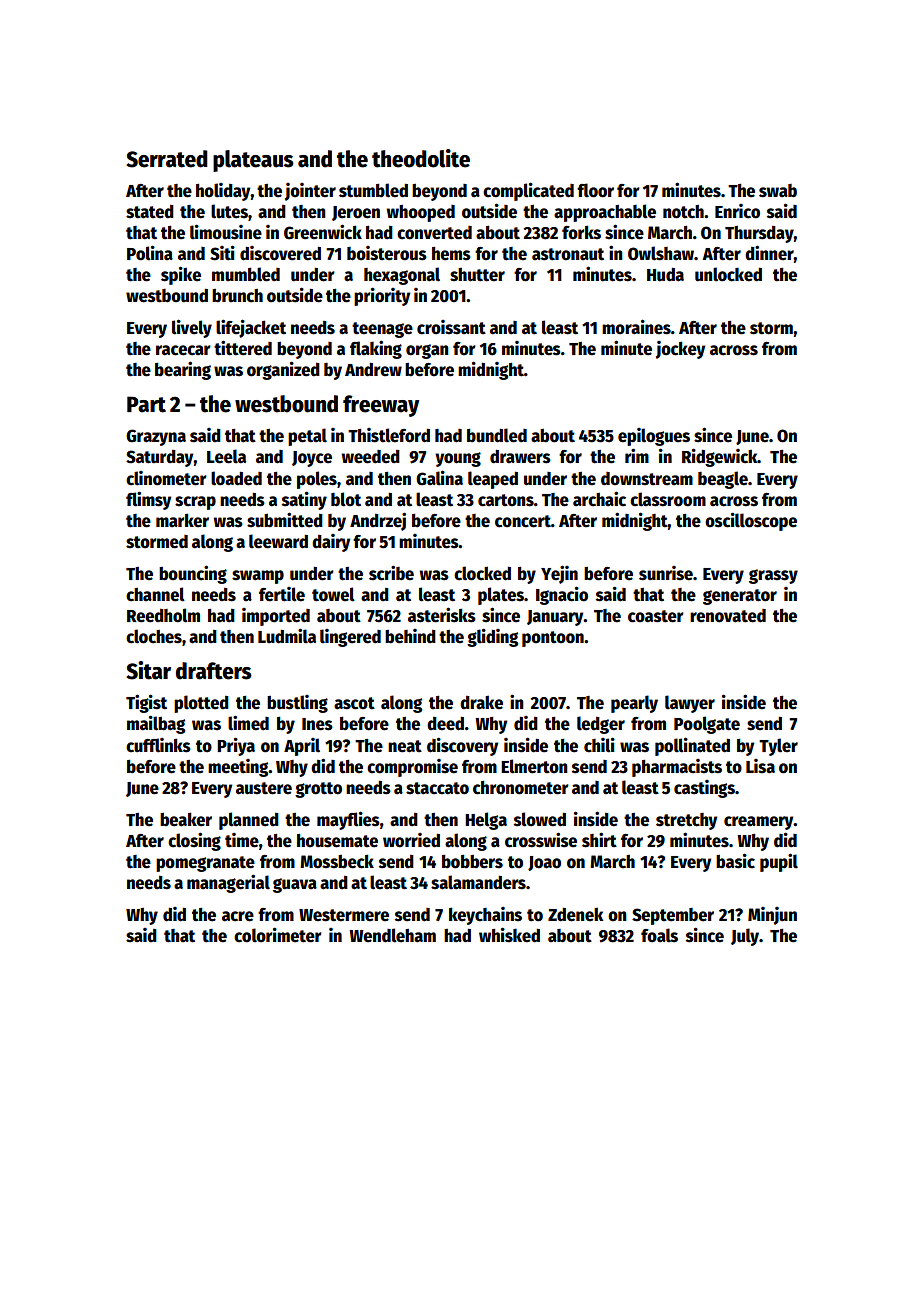 The image size is (924, 1314). I want to click on swab, so click(778, 191).
